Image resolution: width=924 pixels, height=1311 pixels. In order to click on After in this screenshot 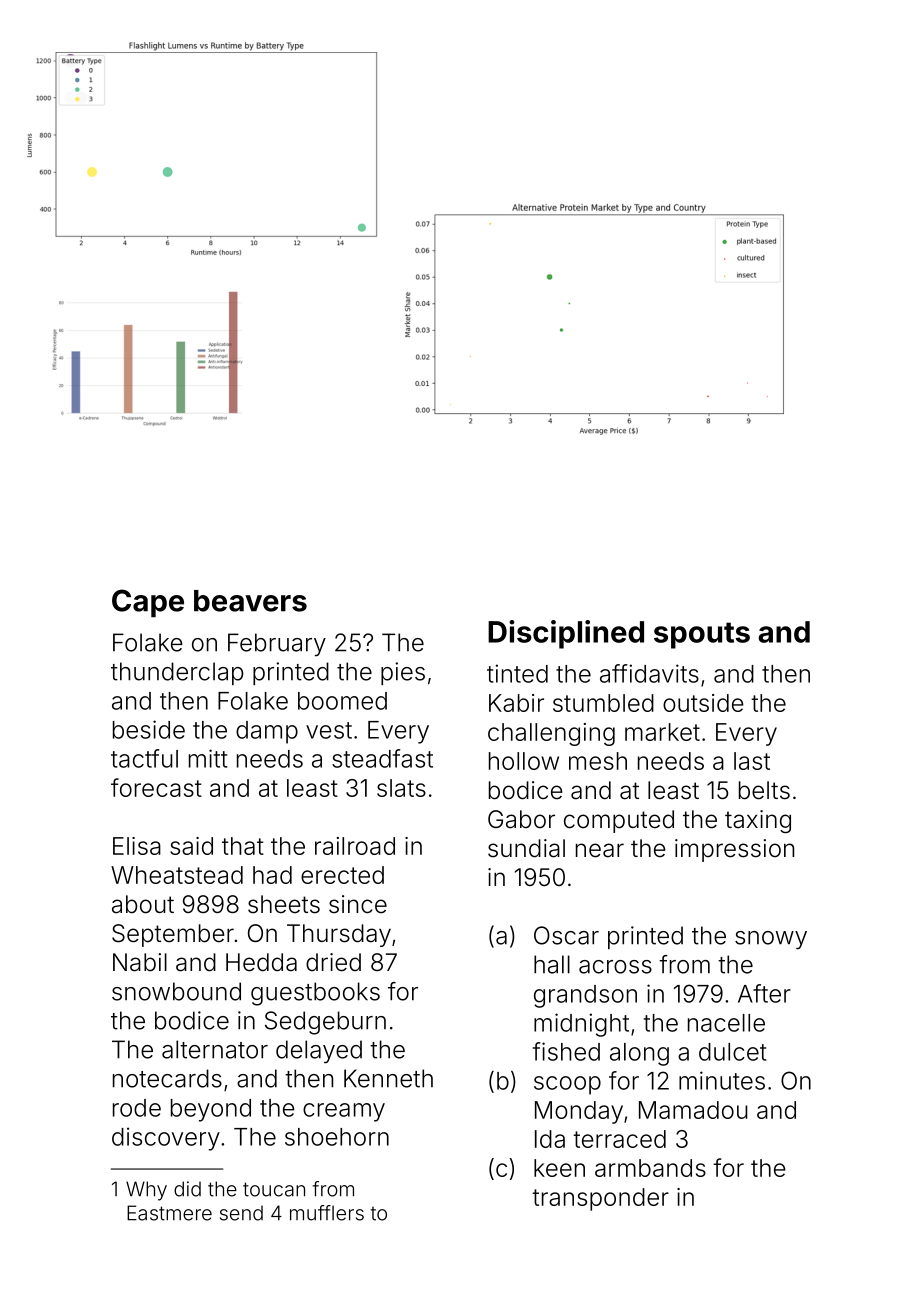, I will do `click(764, 993)`.
